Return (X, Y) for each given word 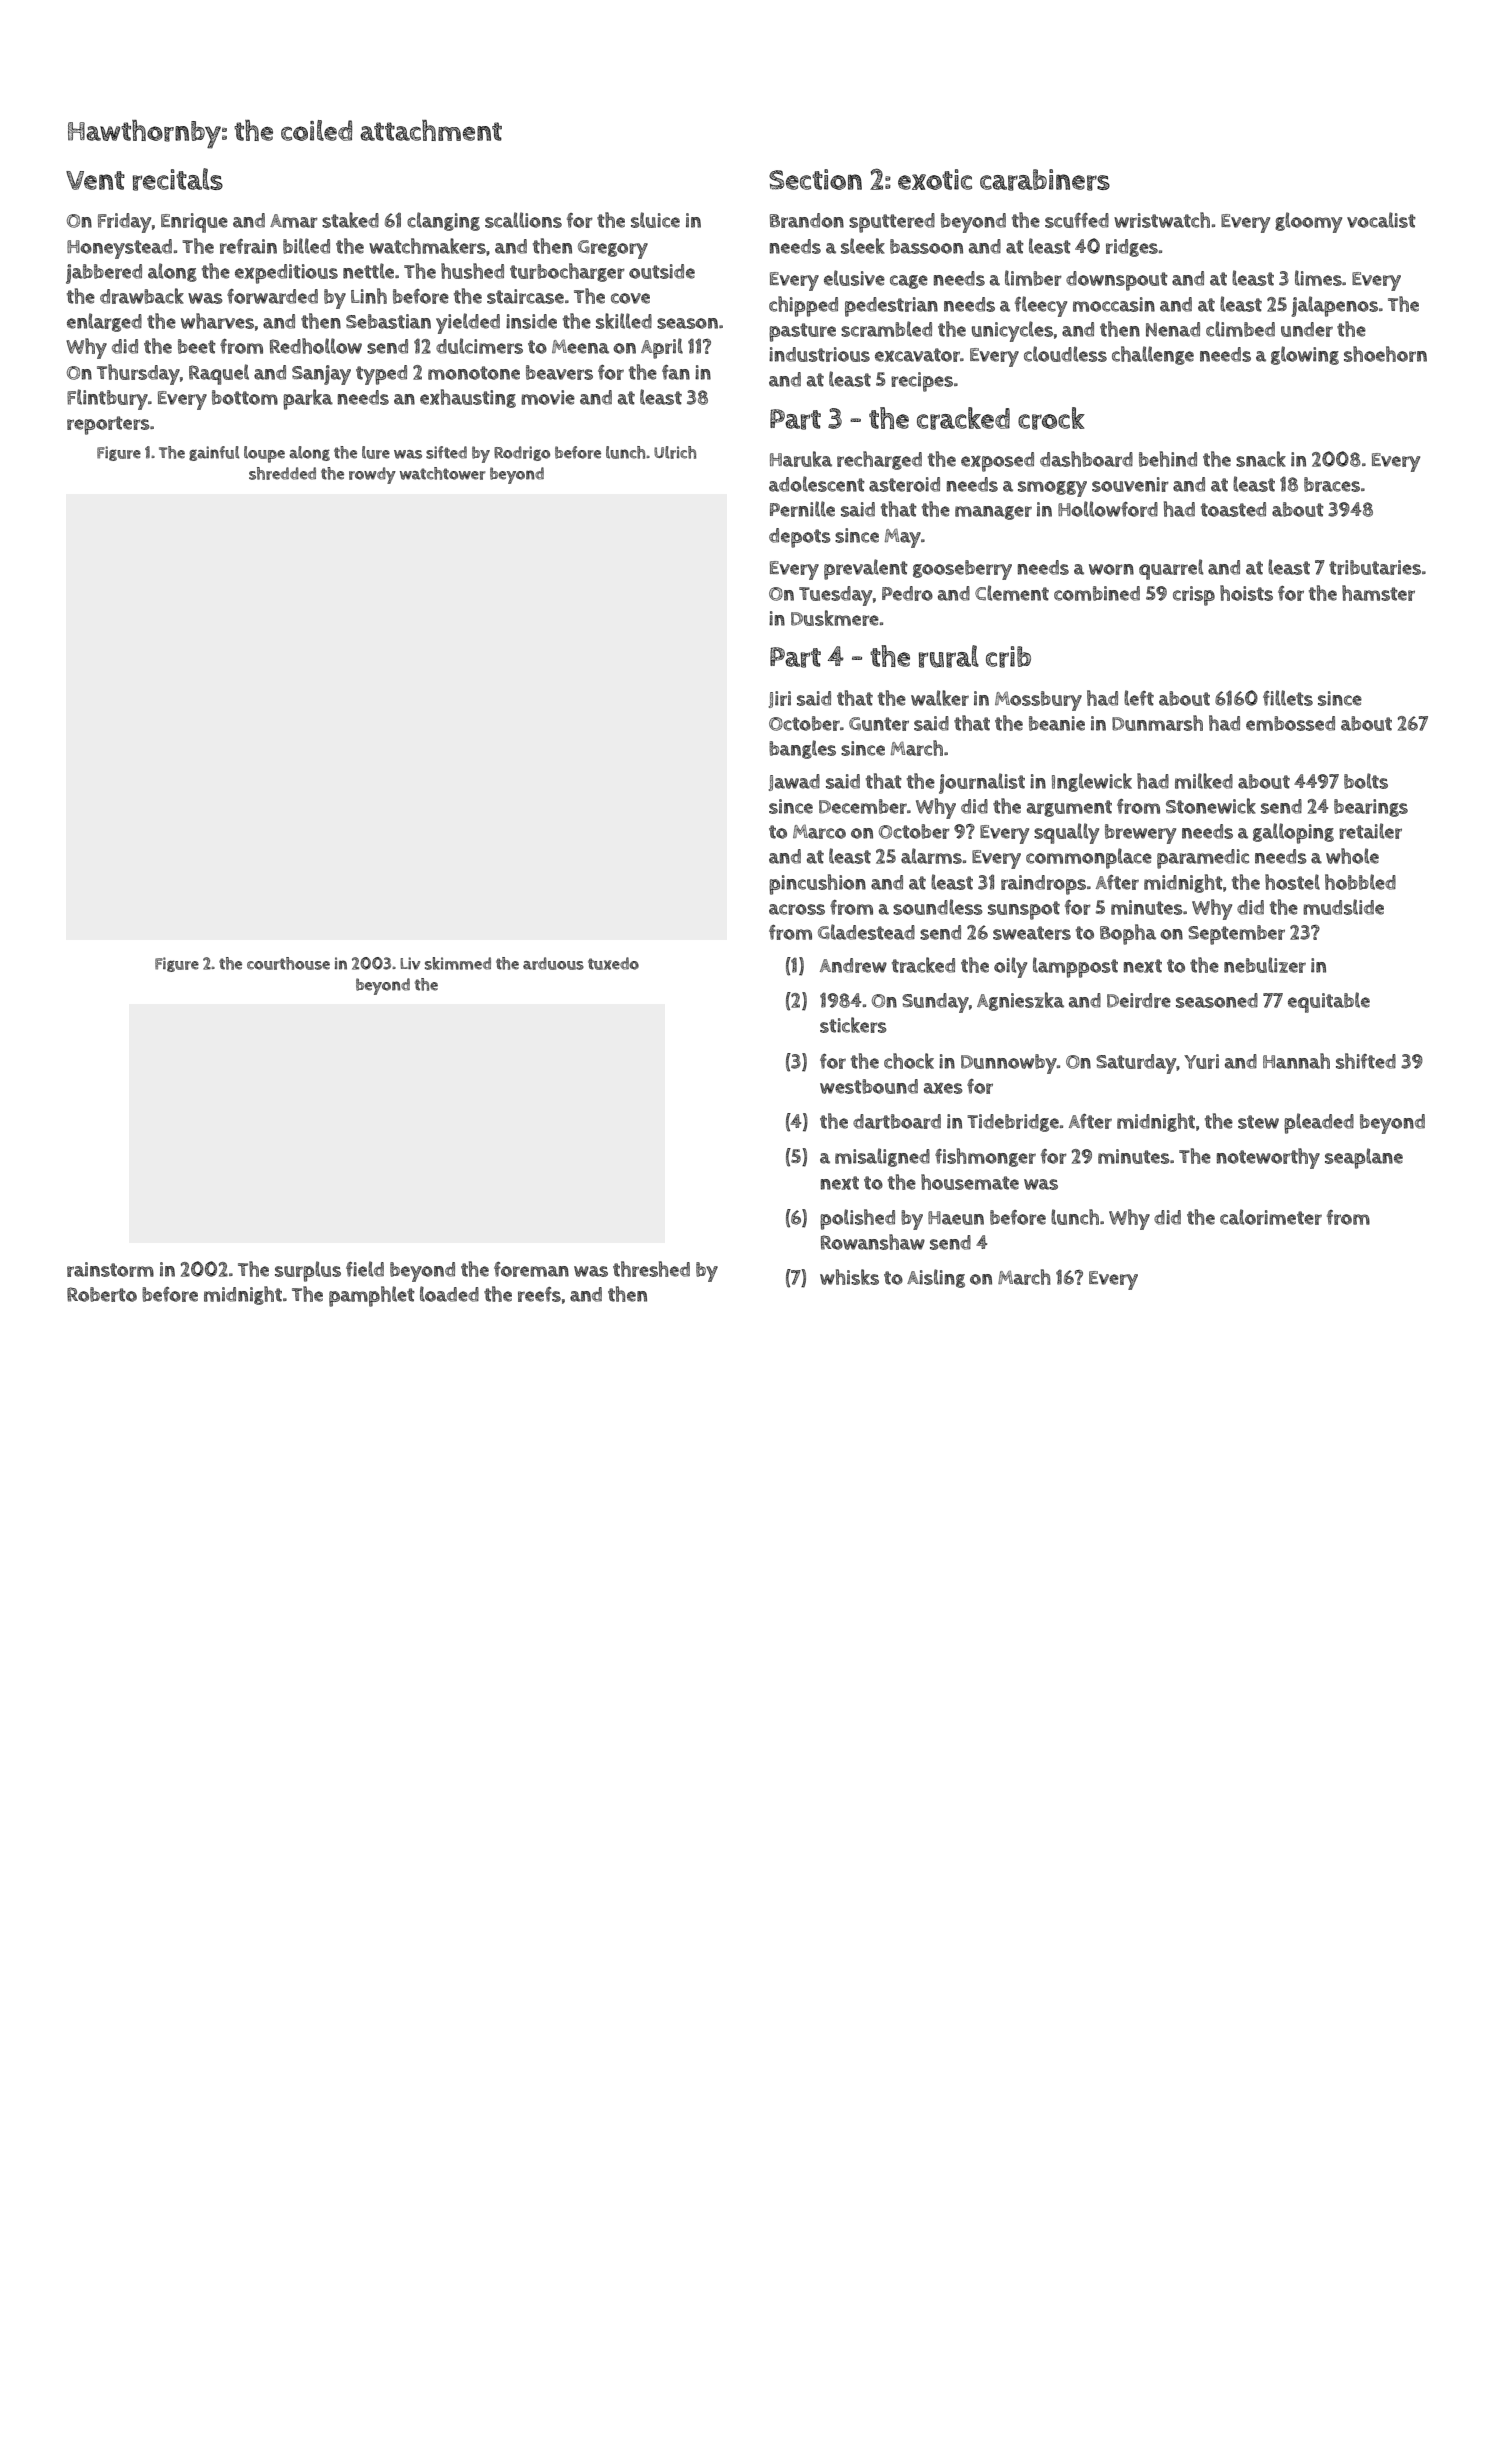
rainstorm (110, 1269)
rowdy (372, 475)
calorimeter (1271, 1217)
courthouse (288, 963)
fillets (1288, 698)
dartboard (897, 1121)
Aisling (936, 1278)
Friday (124, 223)
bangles (802, 749)
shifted (1366, 1061)
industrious (819, 354)
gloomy (1308, 222)
